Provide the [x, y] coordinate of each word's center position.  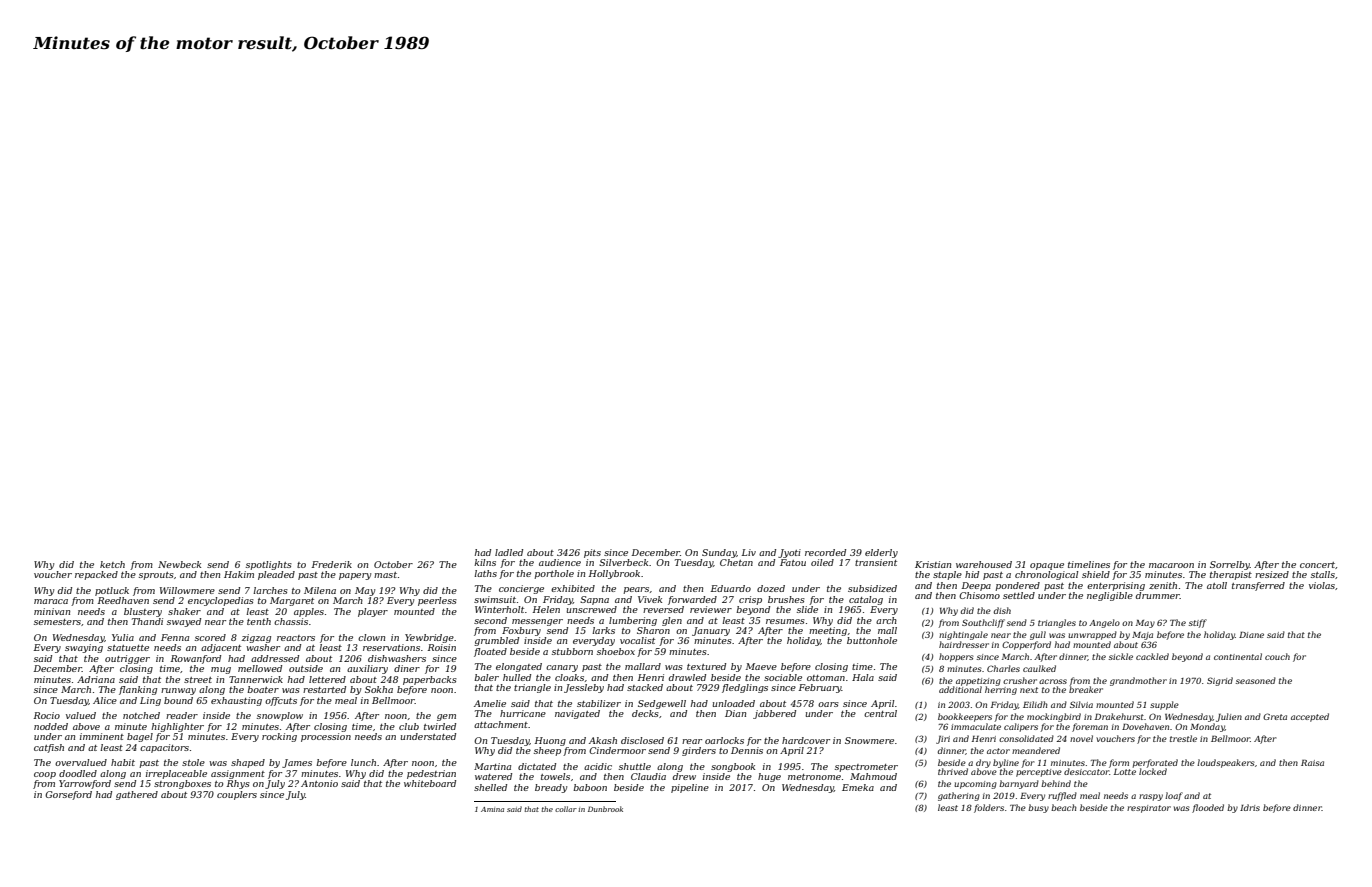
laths [485, 573]
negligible [1110, 596]
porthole [554, 574]
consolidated [1026, 738]
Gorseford [68, 795]
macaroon [1171, 565]
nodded [51, 726]
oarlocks [724, 740]
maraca [51, 601]
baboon [590, 787]
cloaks [569, 677]
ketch [112, 564]
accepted [1310, 717]
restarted [324, 689]
